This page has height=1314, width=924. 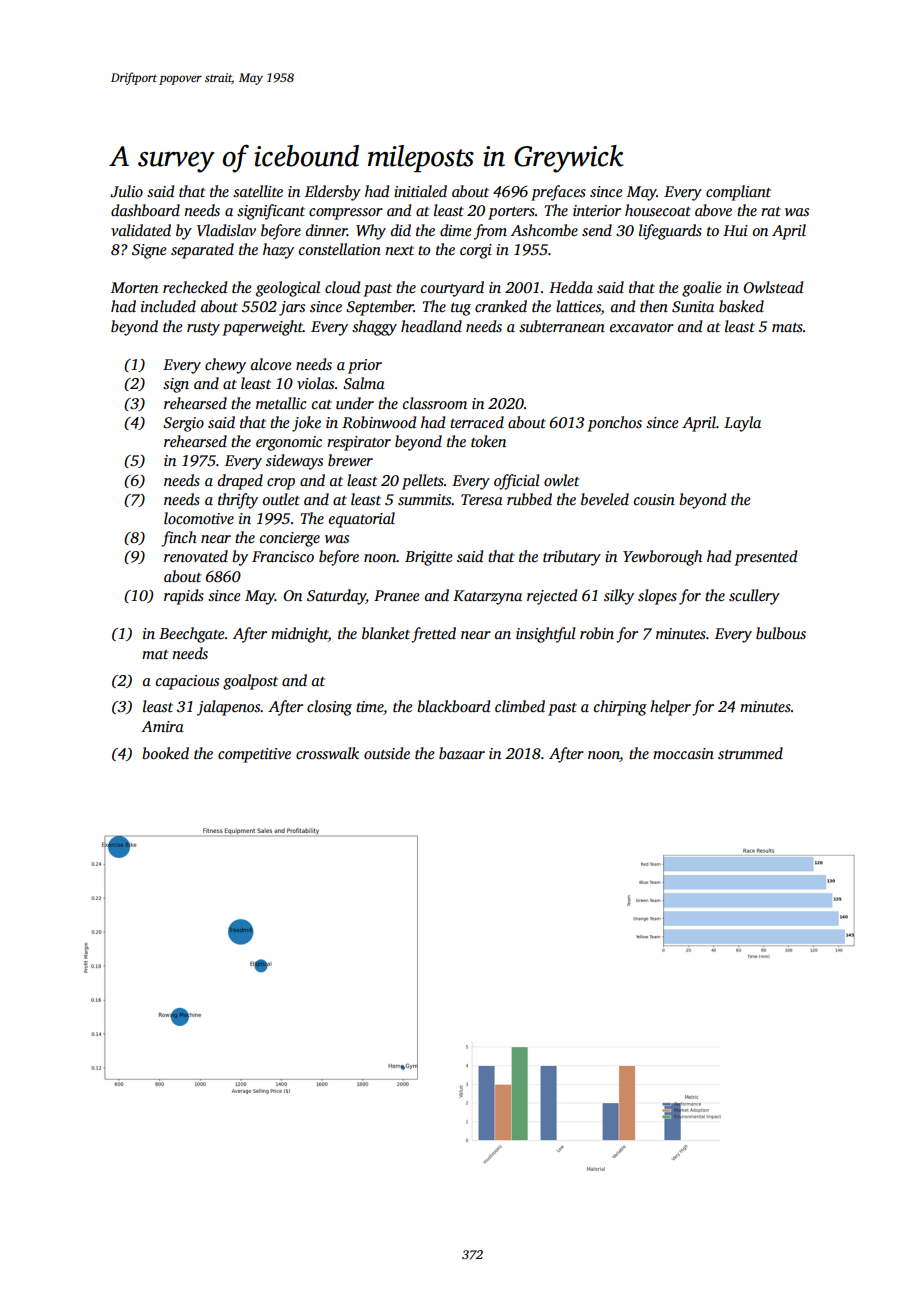 I want to click on mats, so click(x=787, y=327).
